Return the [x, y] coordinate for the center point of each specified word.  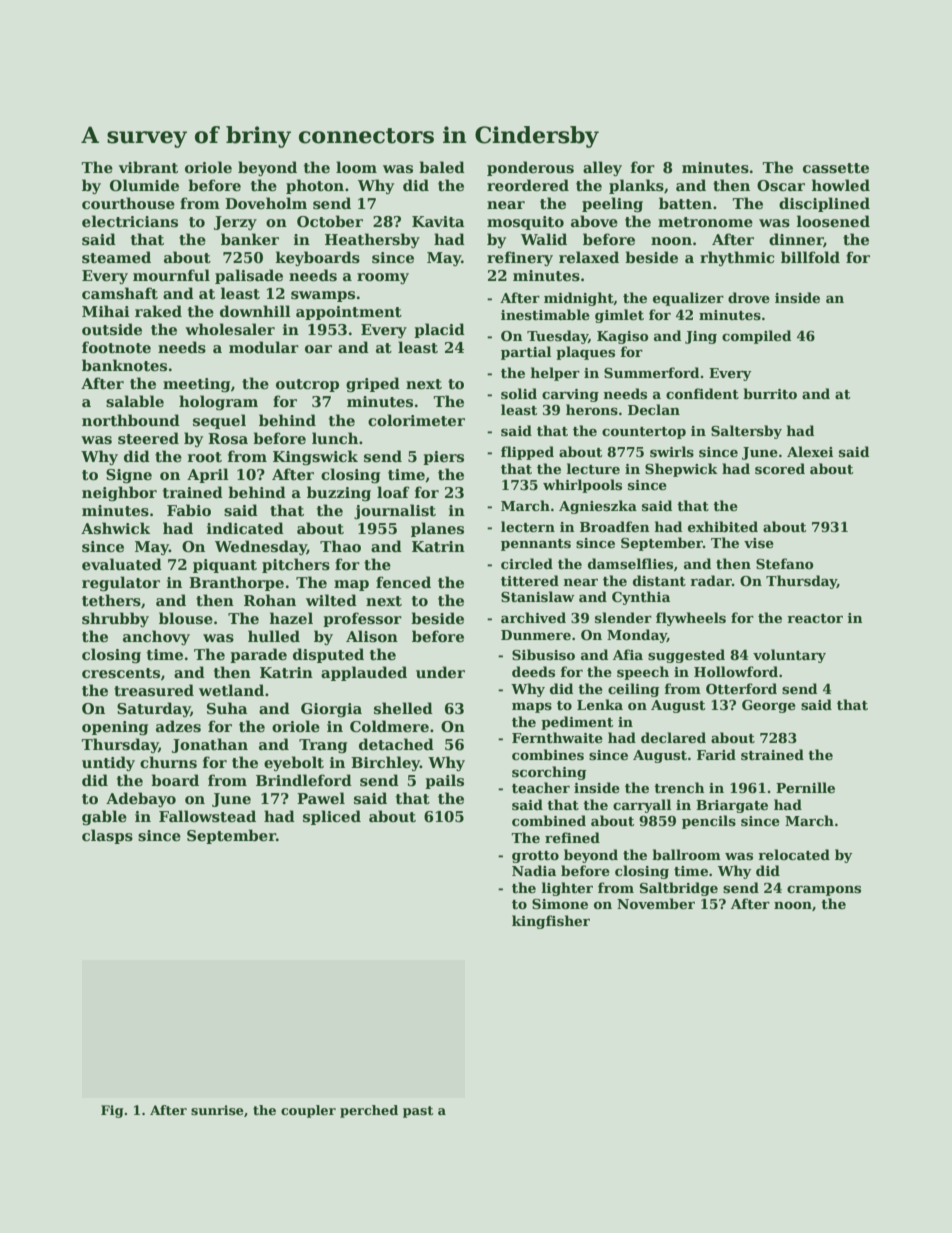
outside [112, 329]
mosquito [525, 223]
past [418, 1112]
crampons [824, 891]
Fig [112, 1111]
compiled [756, 337]
